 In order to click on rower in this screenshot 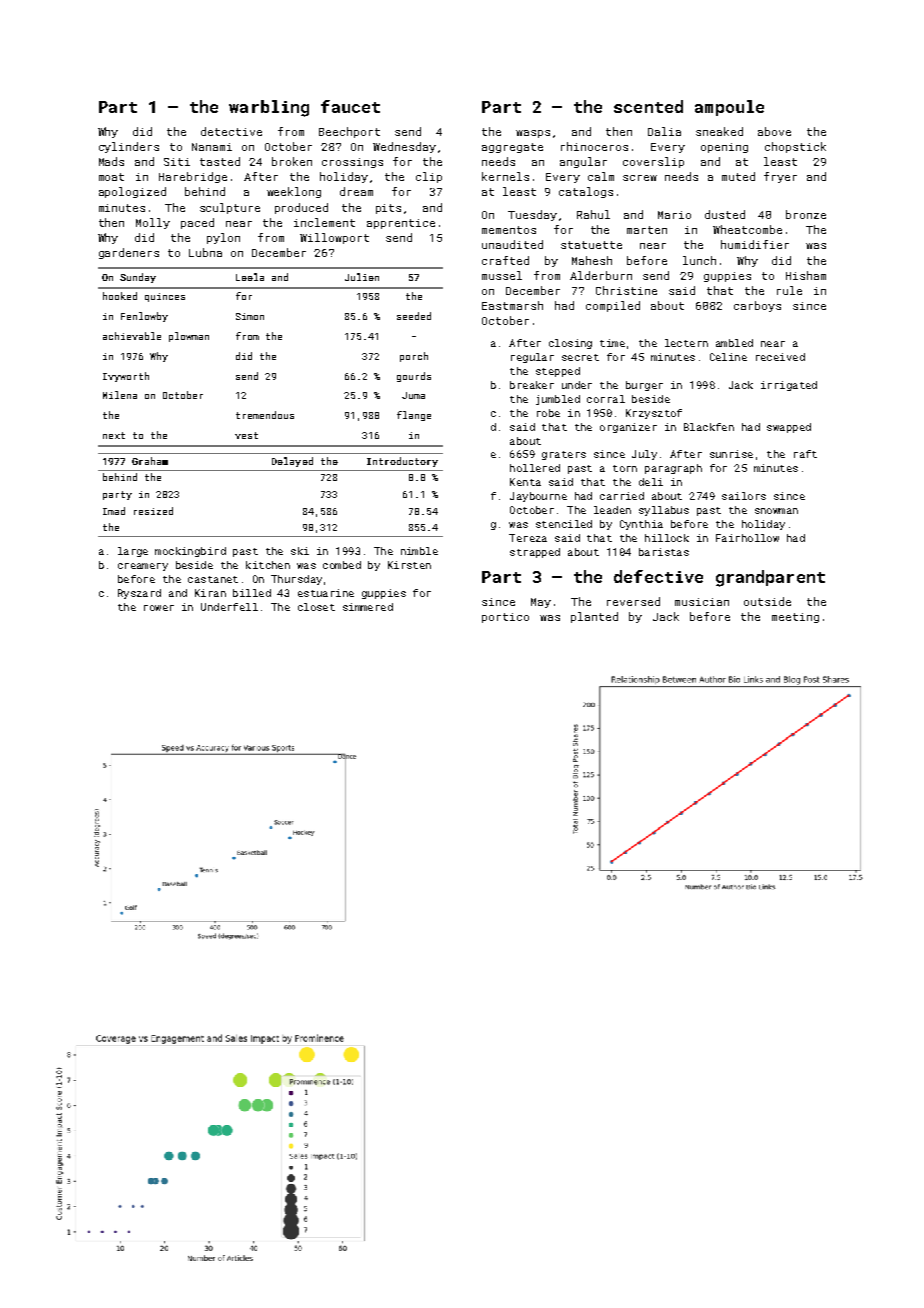, I will do `click(159, 608)`.
